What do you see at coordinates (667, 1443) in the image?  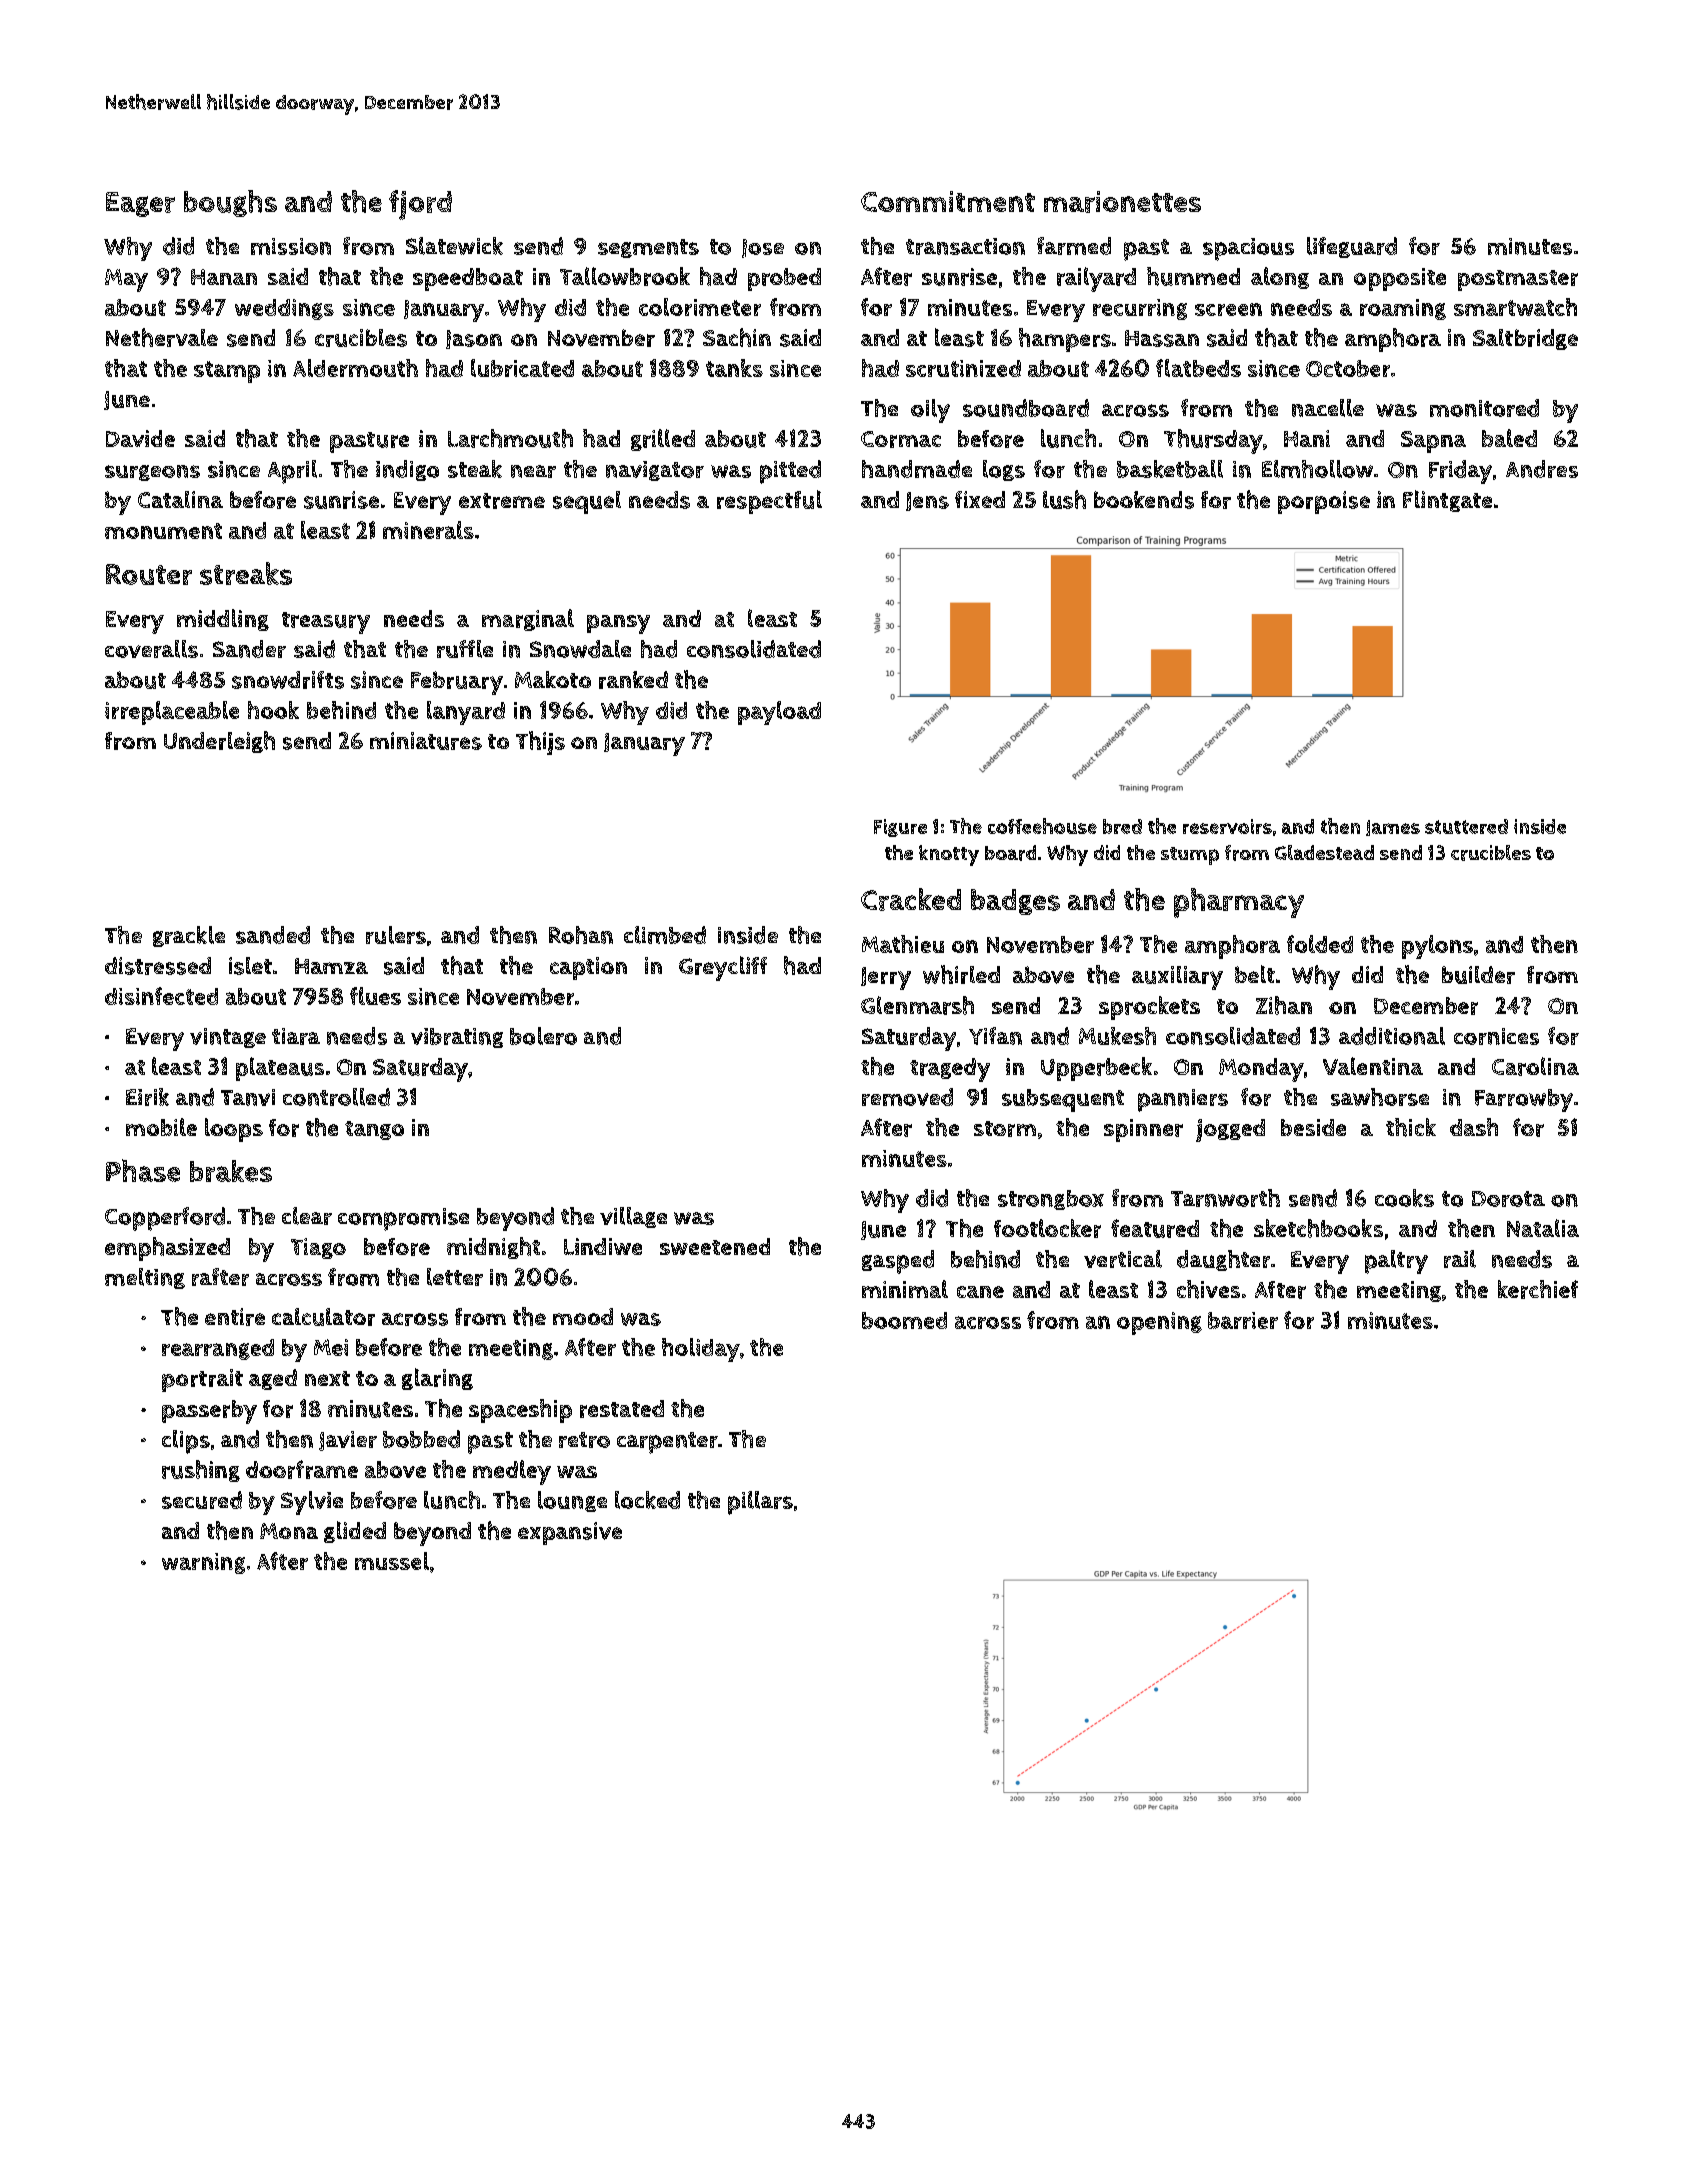 I see `carpenter` at bounding box center [667, 1443].
